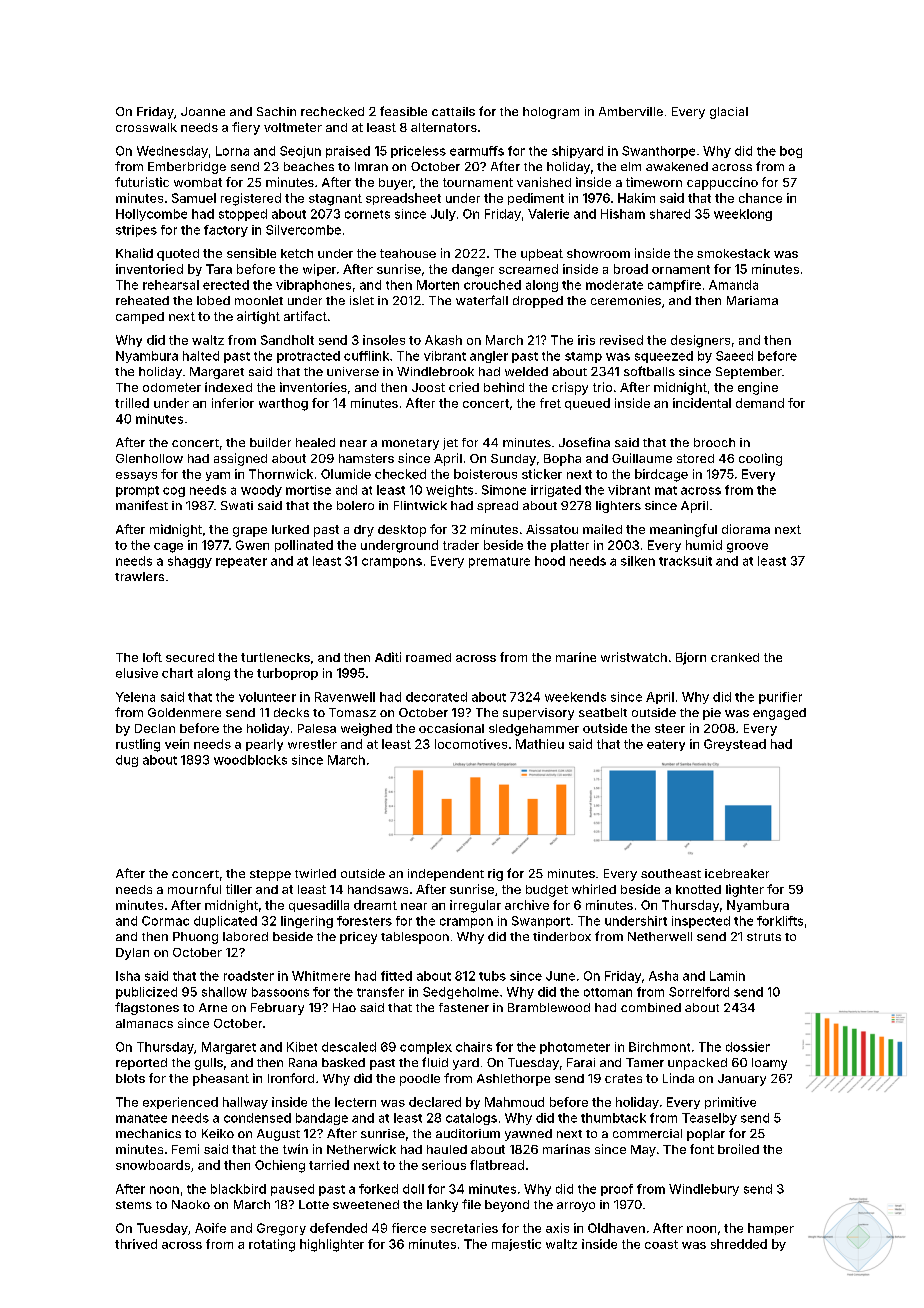 Image resolution: width=924 pixels, height=1308 pixels. I want to click on camped, so click(140, 318).
